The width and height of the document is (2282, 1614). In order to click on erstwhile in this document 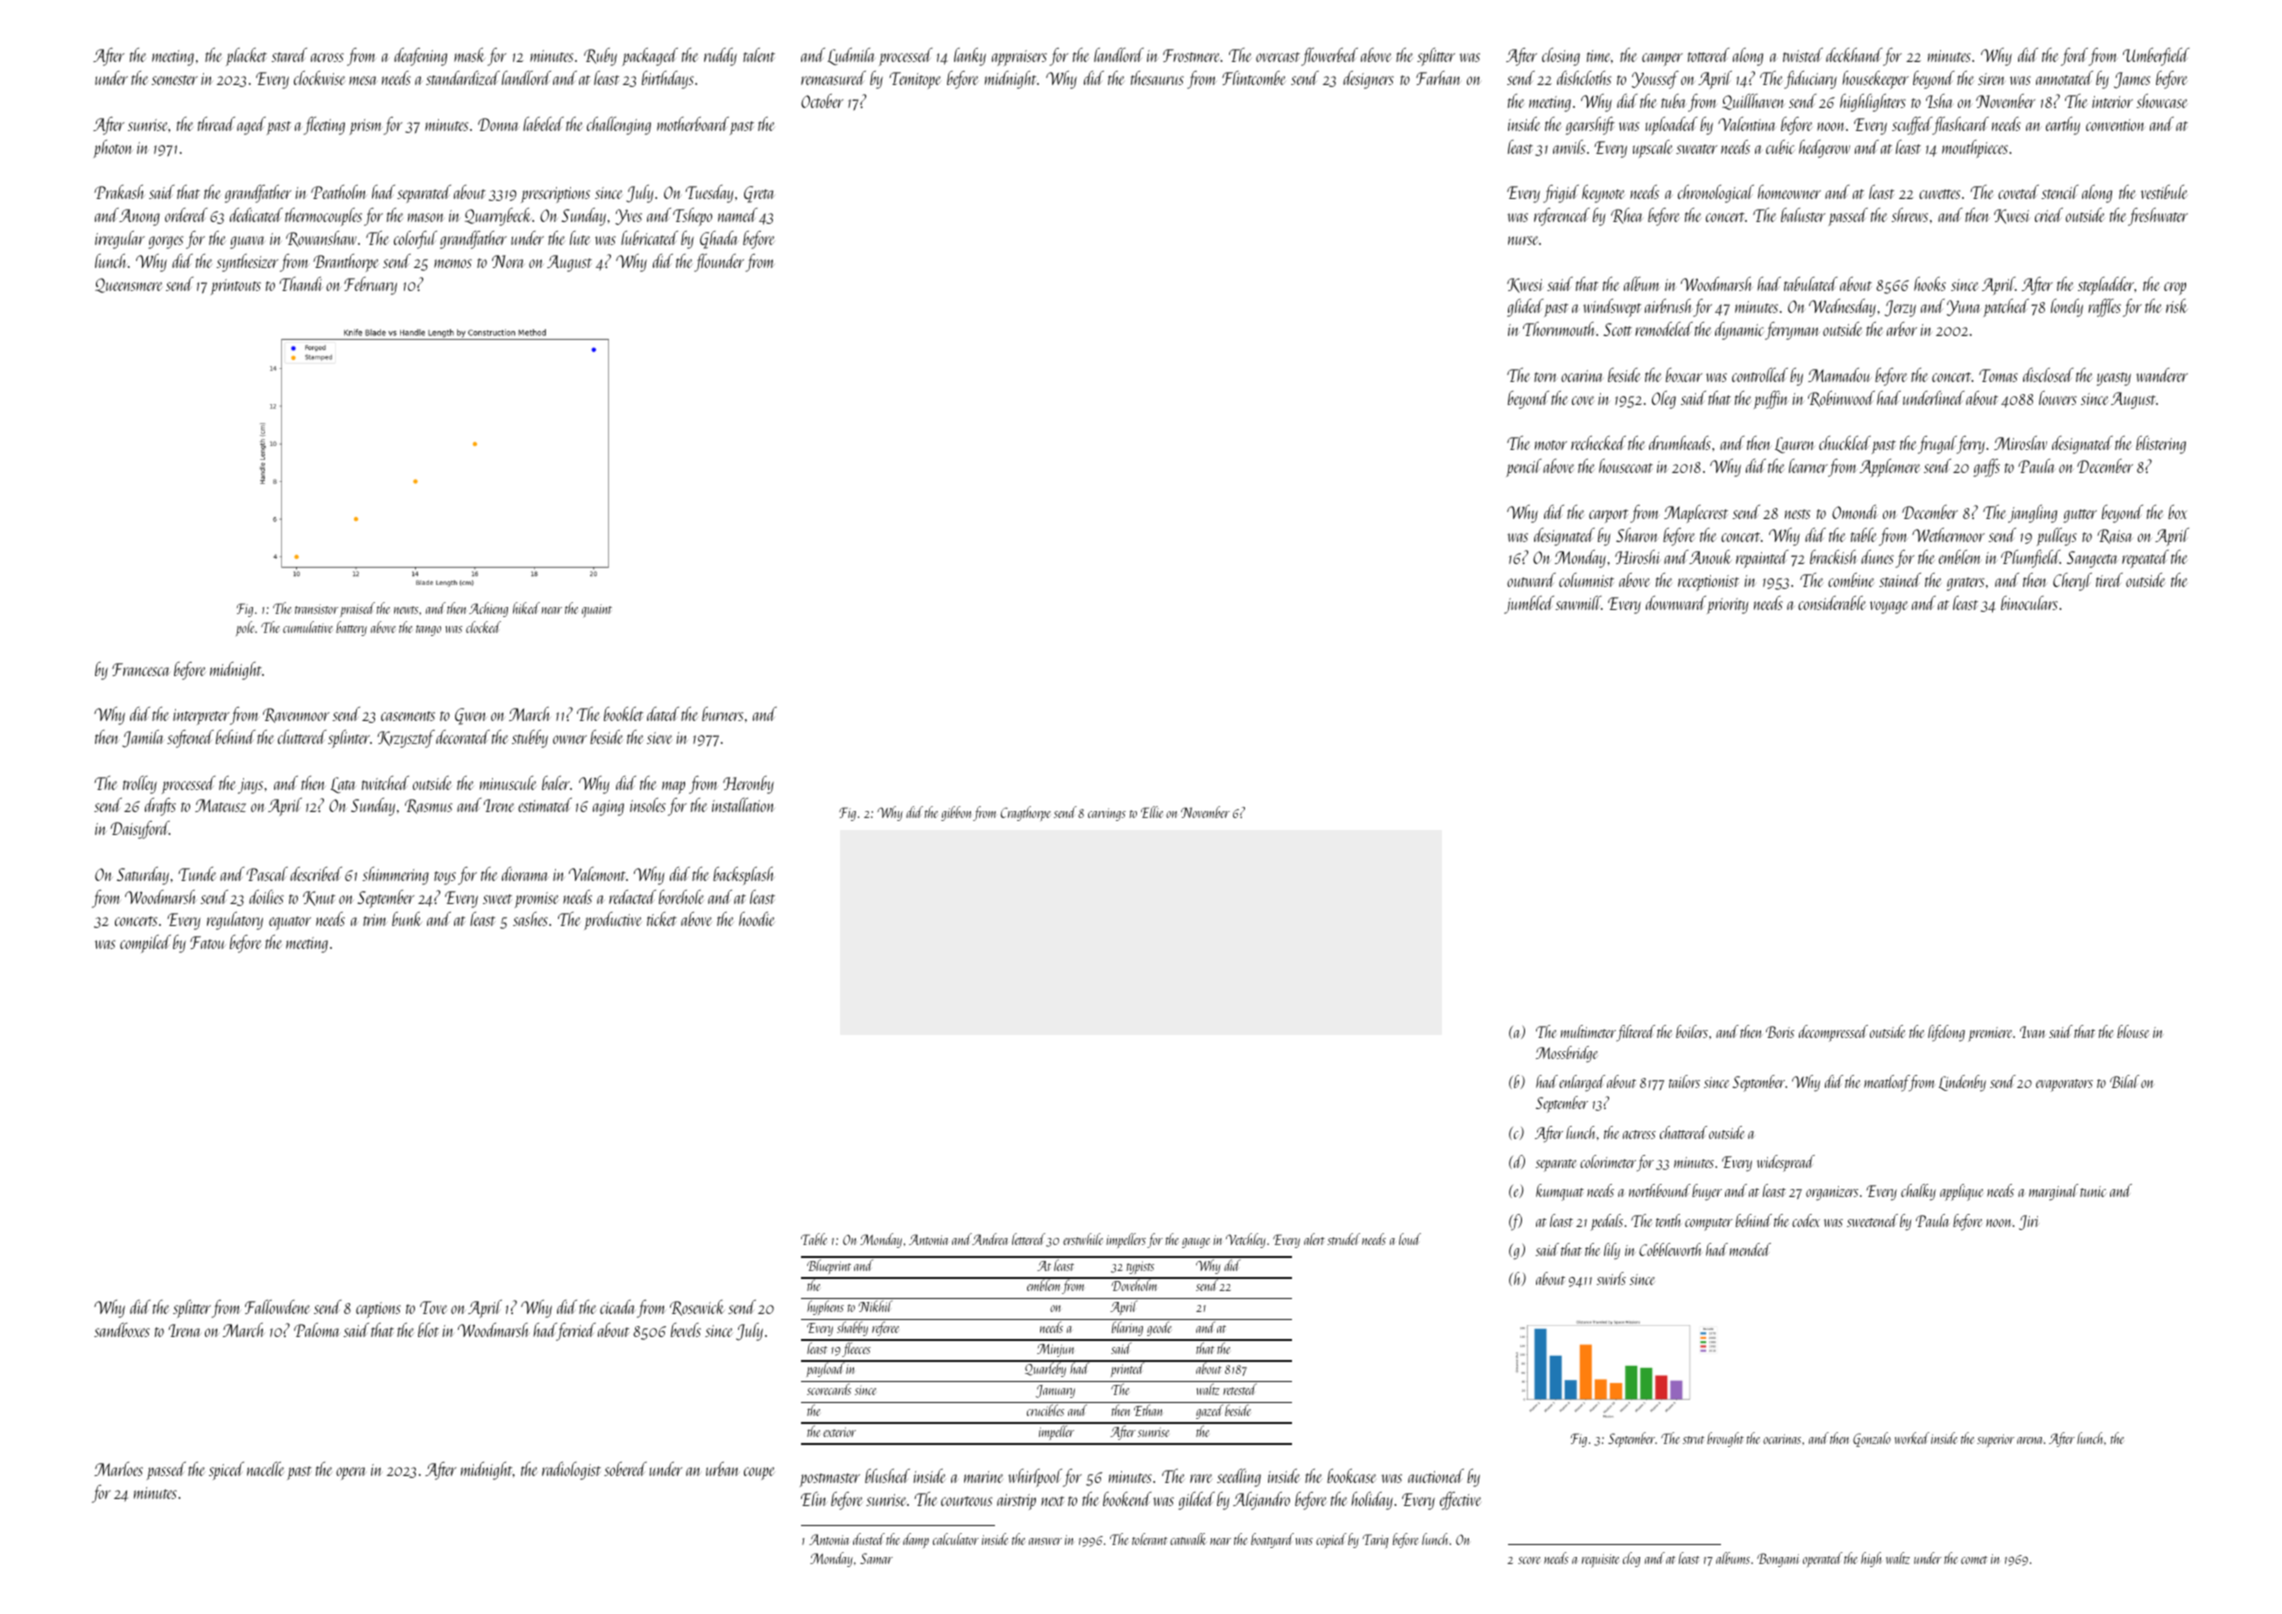, I will do `click(1083, 1239)`.
